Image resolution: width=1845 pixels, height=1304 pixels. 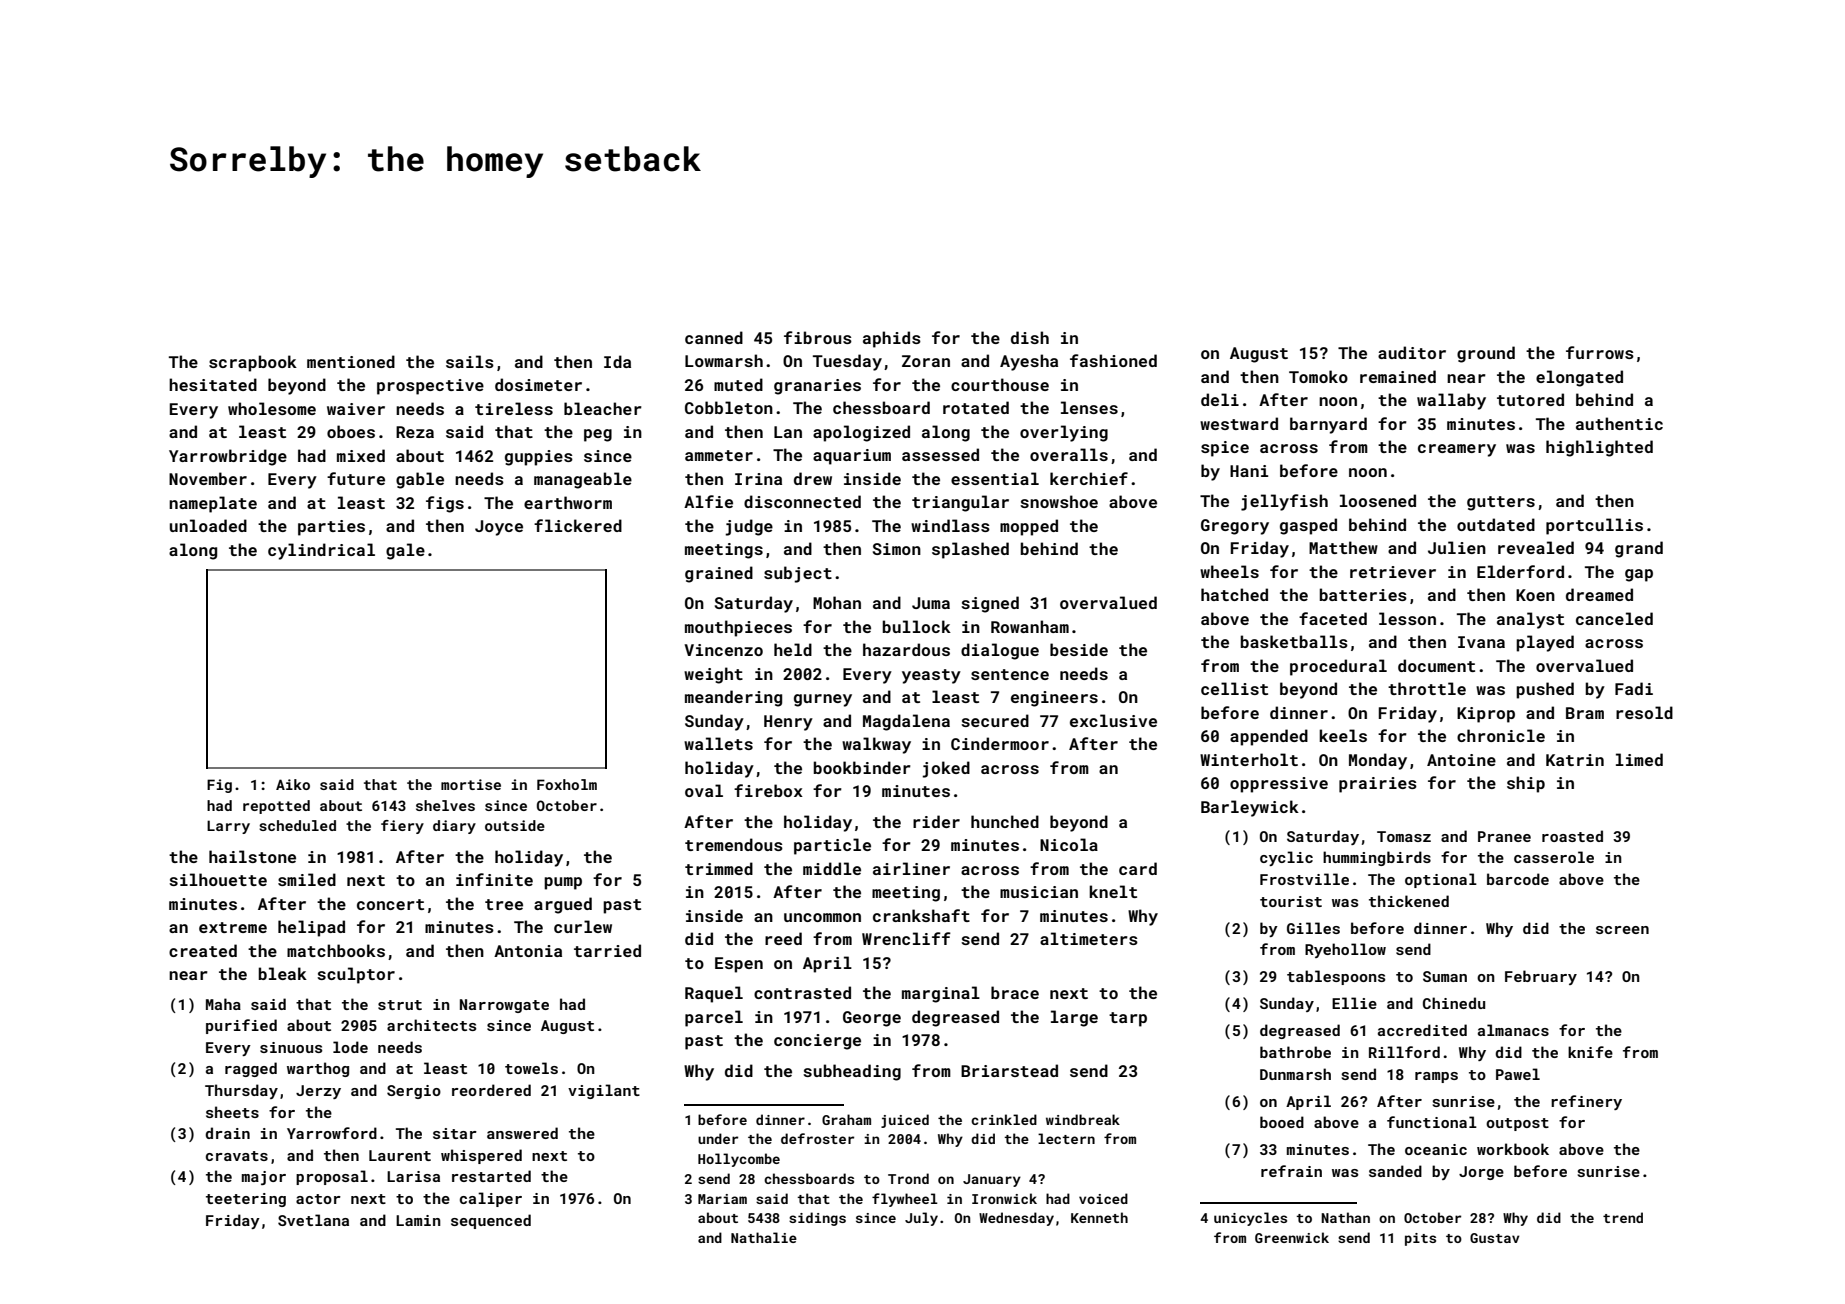 I want to click on furrows, so click(x=1600, y=352).
